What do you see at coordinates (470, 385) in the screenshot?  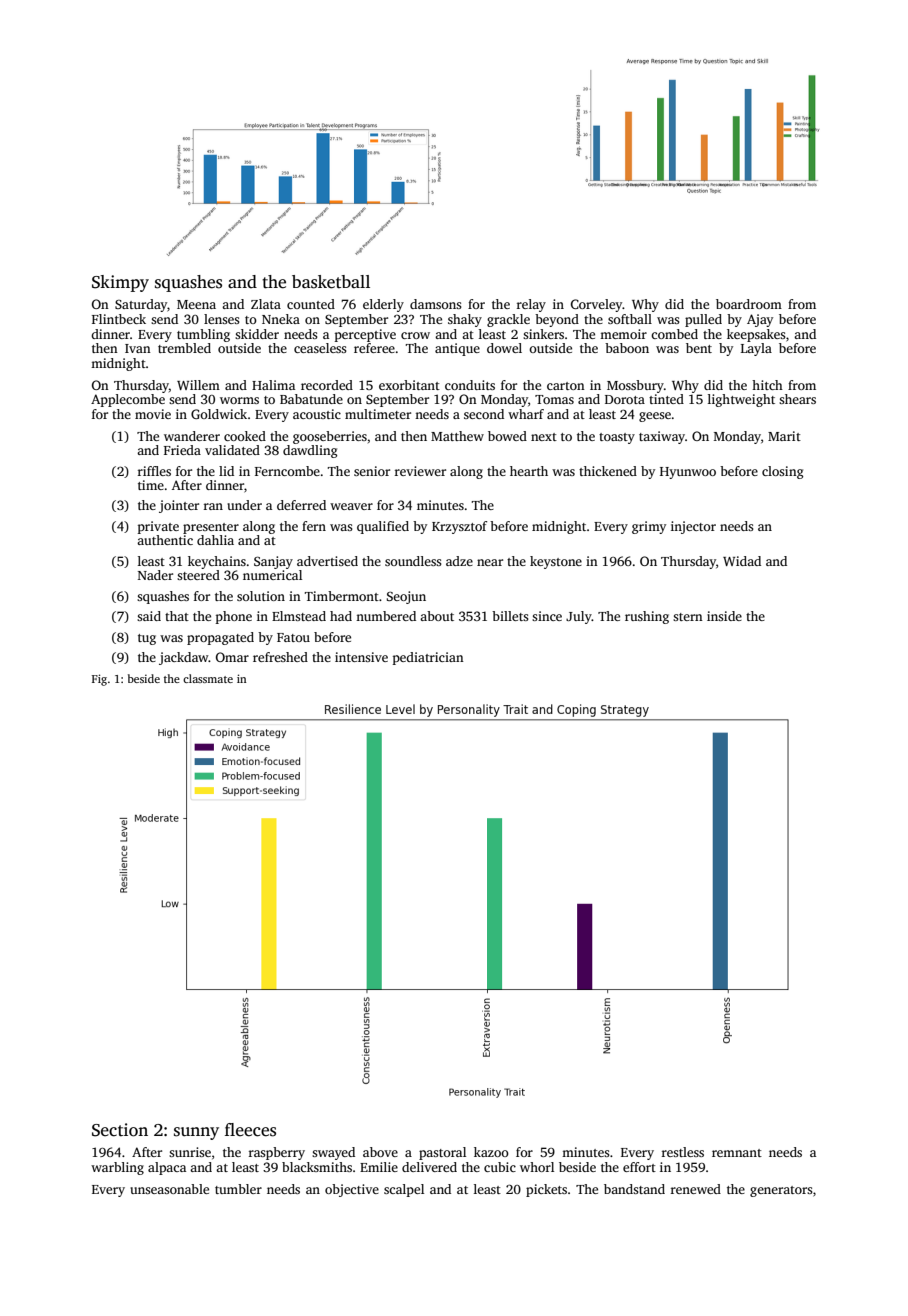 I see `conduits` at bounding box center [470, 385].
